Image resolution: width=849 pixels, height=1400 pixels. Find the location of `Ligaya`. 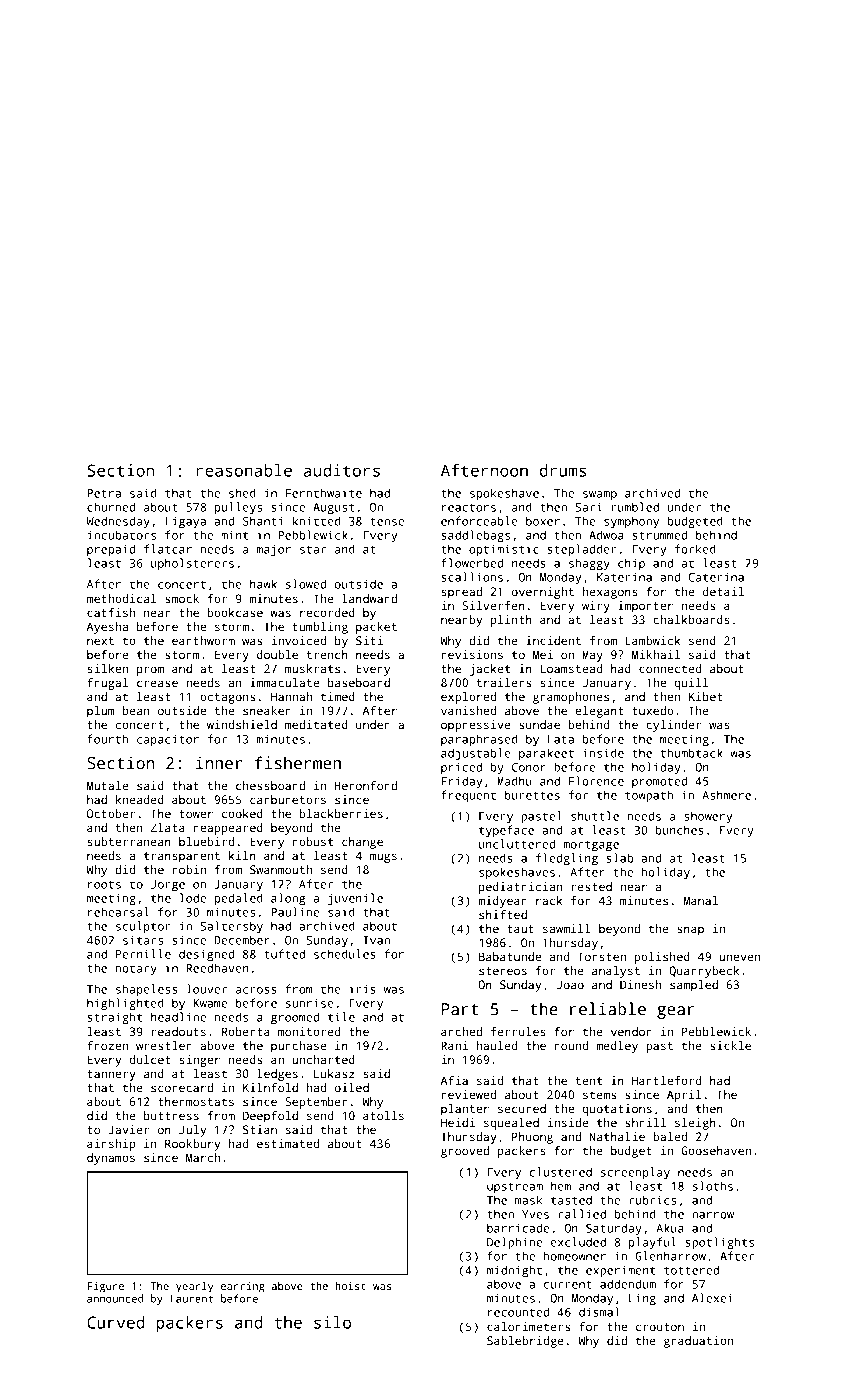

Ligaya is located at coordinates (185, 522).
